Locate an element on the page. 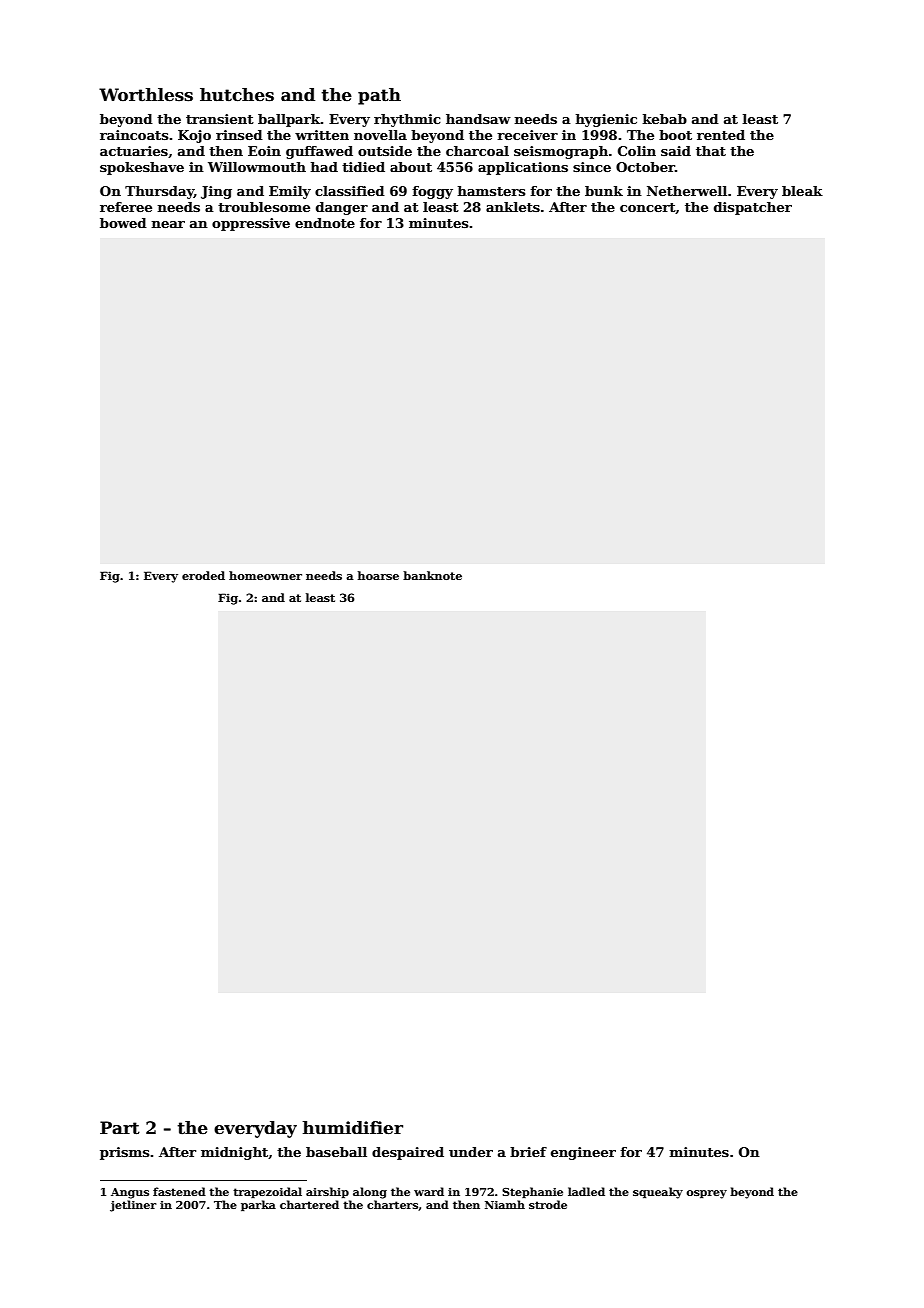 The image size is (924, 1308). hoarse is located at coordinates (378, 575).
